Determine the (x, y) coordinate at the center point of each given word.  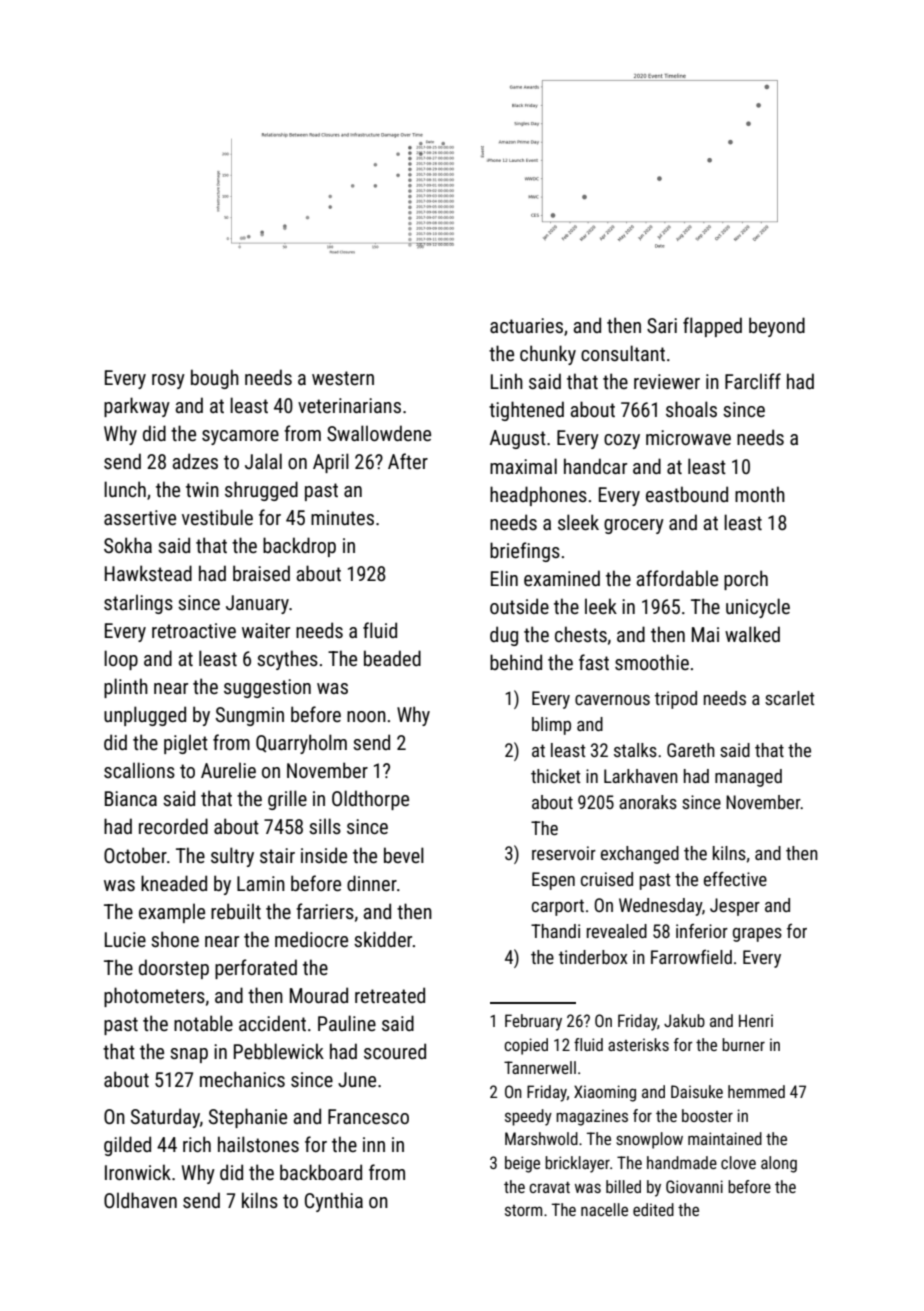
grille (287, 800)
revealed (617, 931)
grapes (757, 935)
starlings (138, 604)
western (343, 378)
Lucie (125, 939)
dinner (372, 883)
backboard (321, 1172)
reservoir (564, 853)
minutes (342, 517)
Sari (662, 325)
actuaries (526, 325)
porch (746, 580)
